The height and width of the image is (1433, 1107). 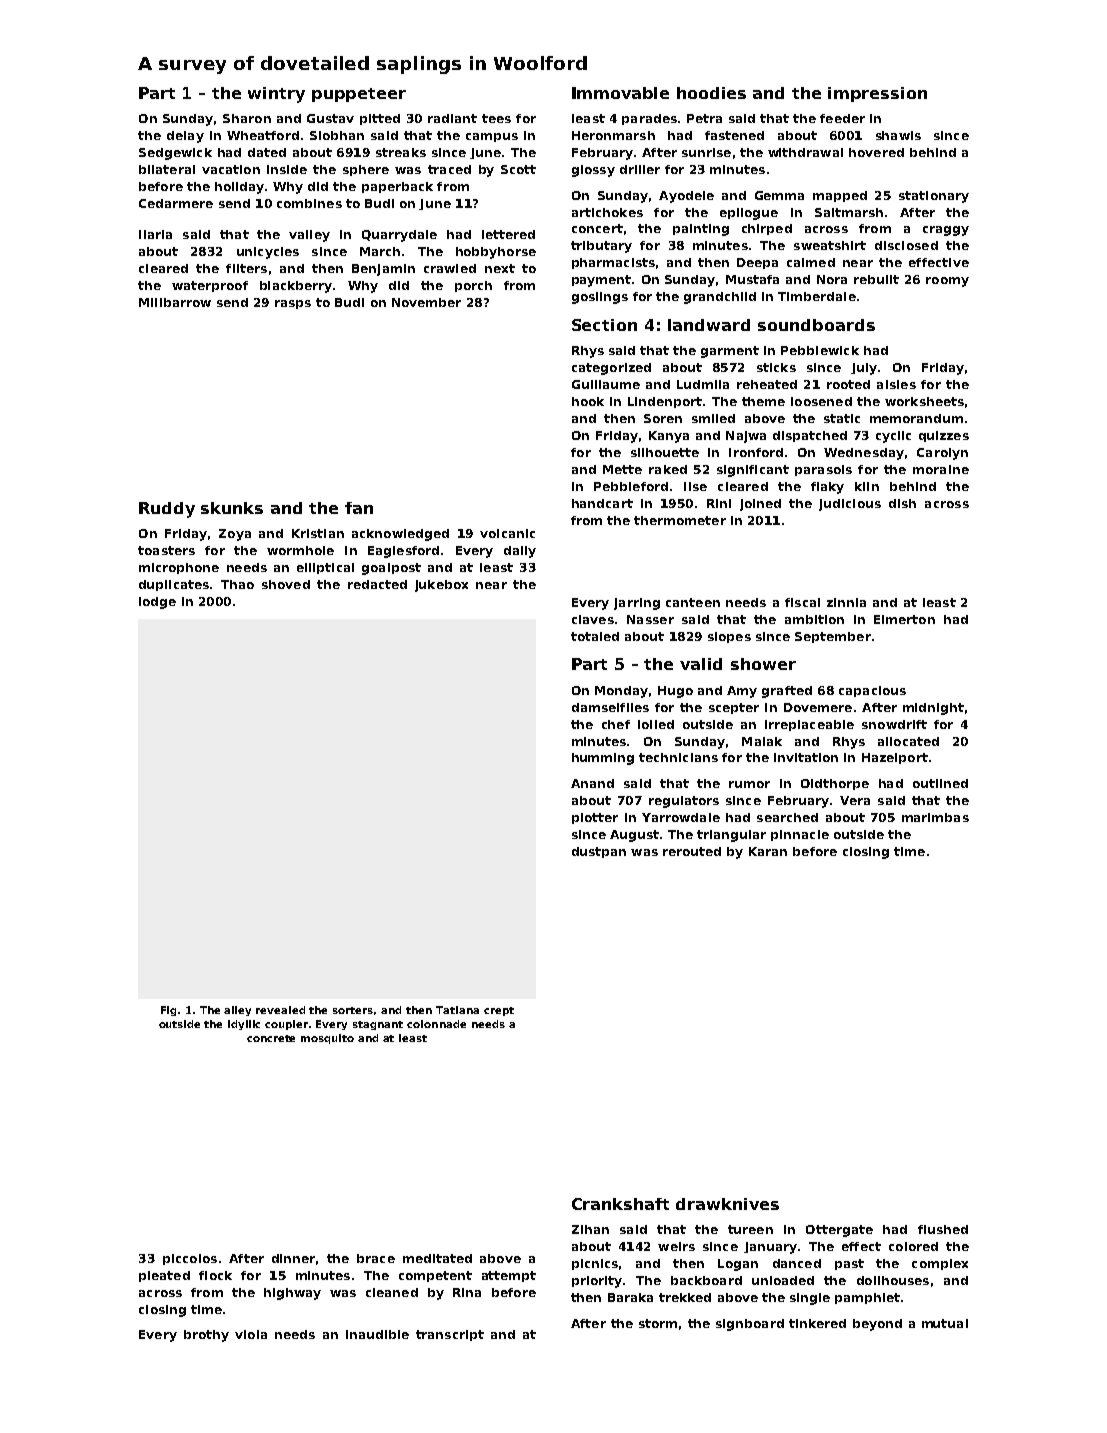 What do you see at coordinates (168, 1011) in the image?
I see `Fig` at bounding box center [168, 1011].
